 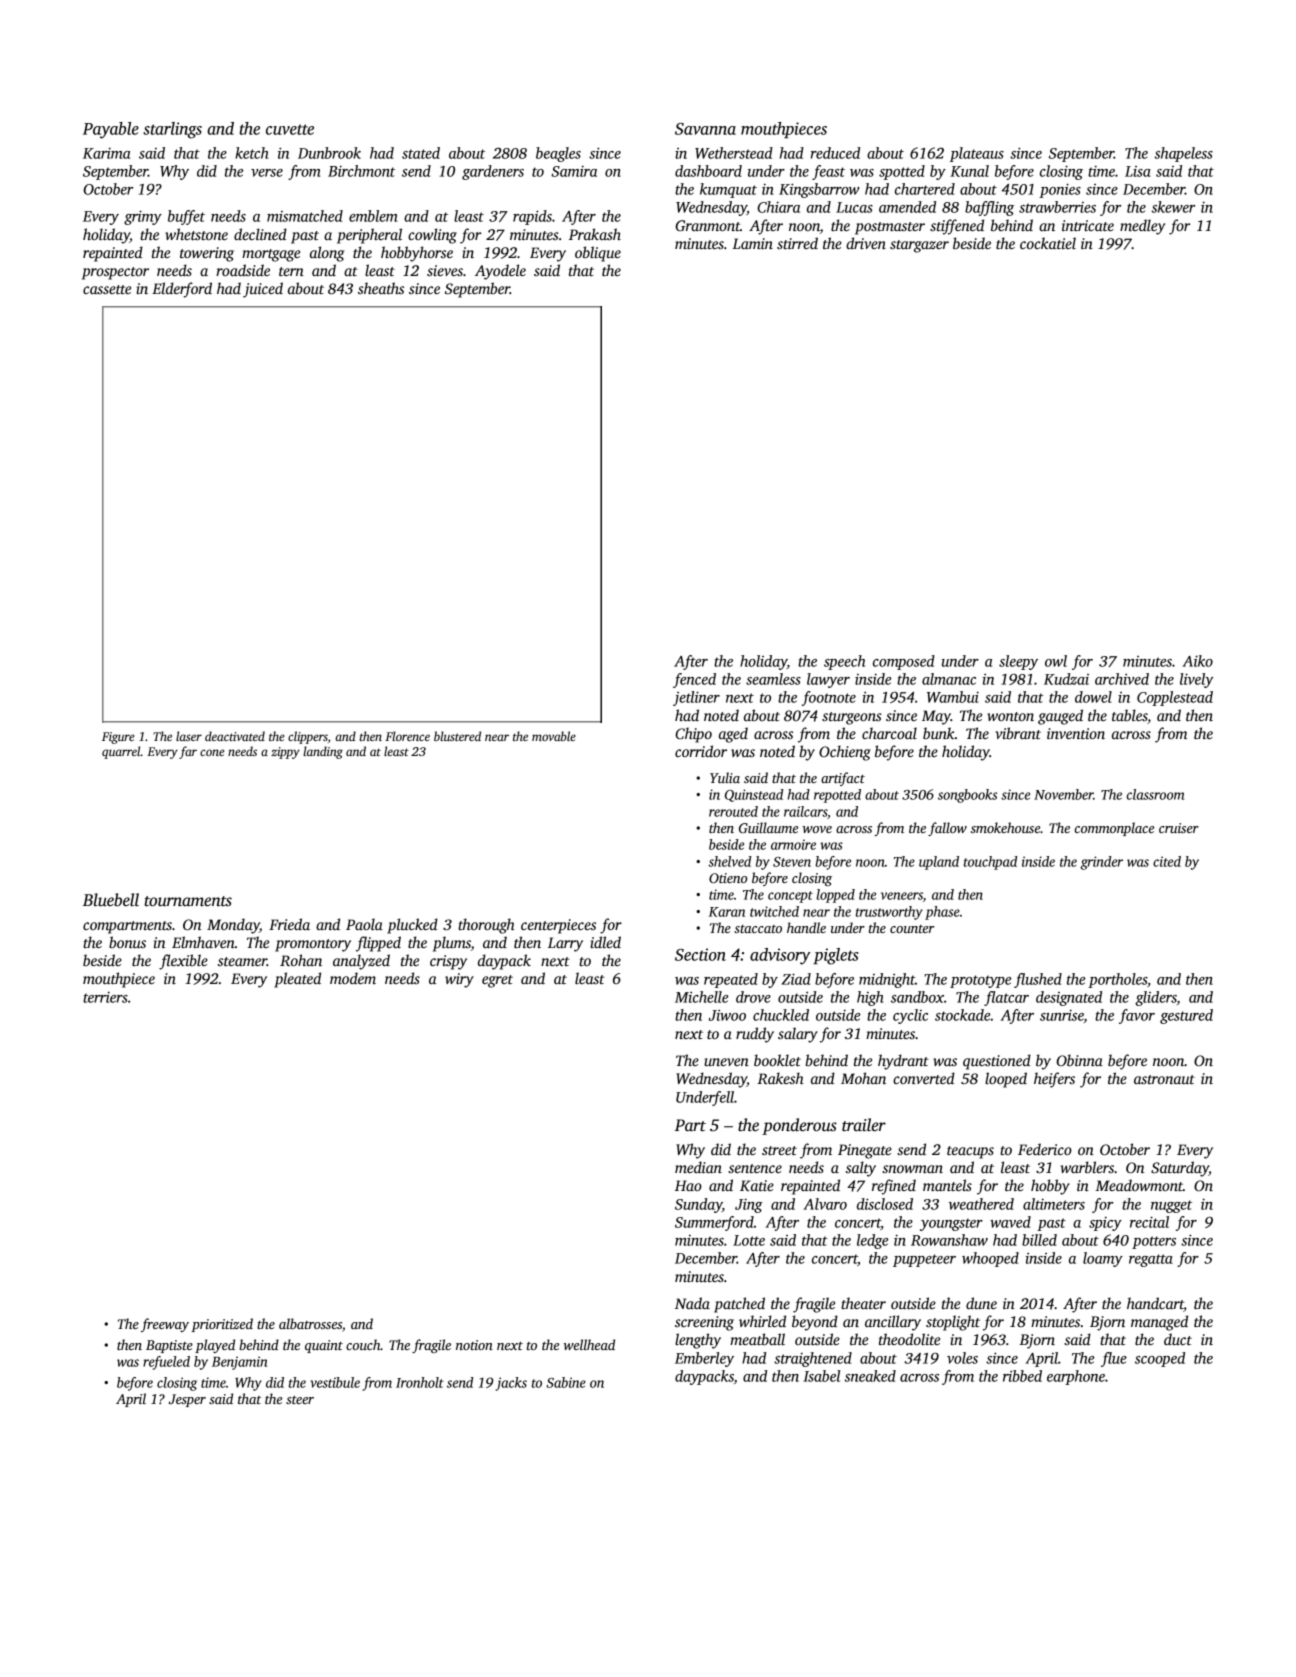 What do you see at coordinates (493, 172) in the screenshot?
I see `gardeners` at bounding box center [493, 172].
